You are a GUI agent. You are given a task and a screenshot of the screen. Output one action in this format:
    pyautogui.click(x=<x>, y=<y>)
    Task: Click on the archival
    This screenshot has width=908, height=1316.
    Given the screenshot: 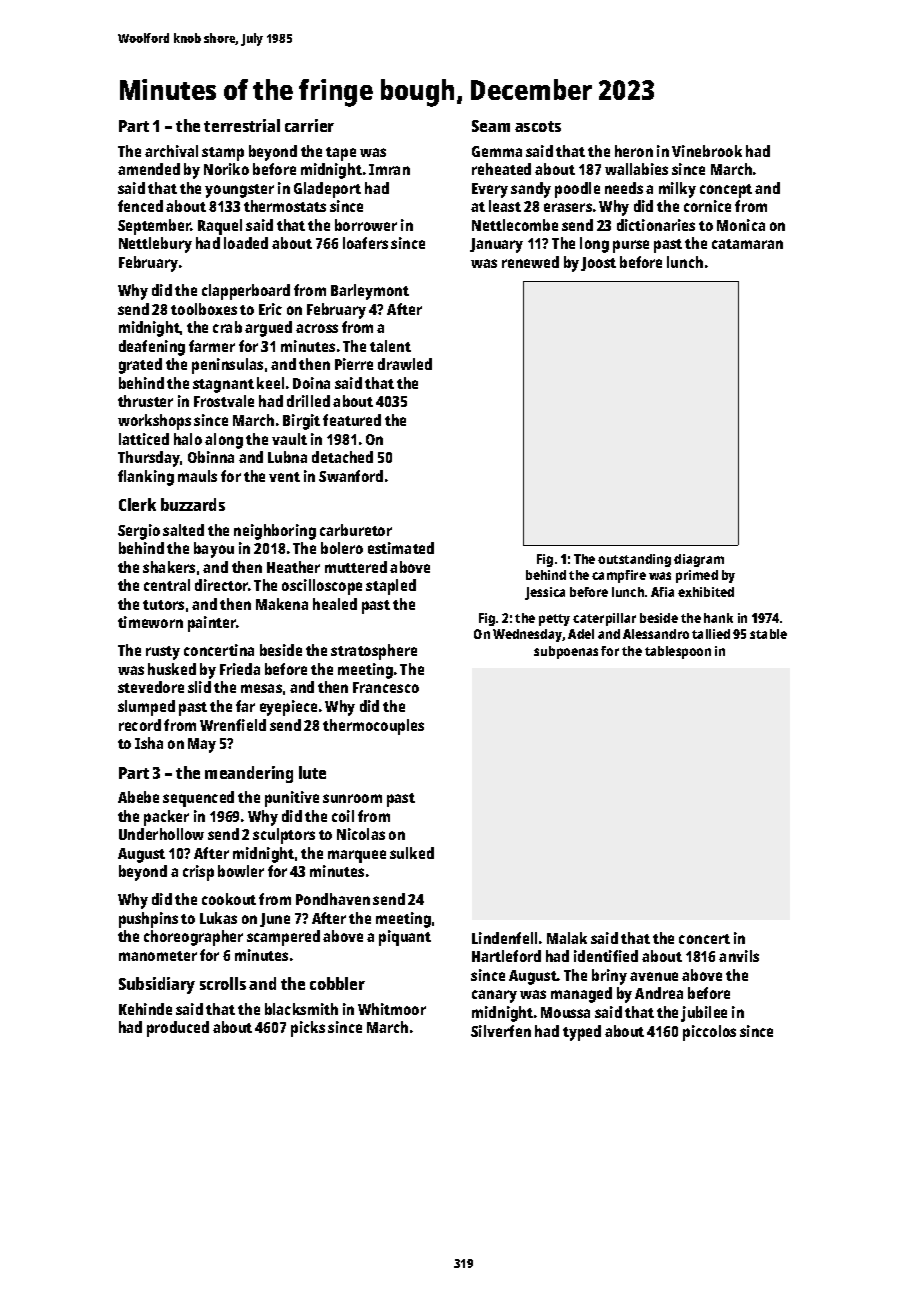 What is the action you would take?
    pyautogui.click(x=171, y=151)
